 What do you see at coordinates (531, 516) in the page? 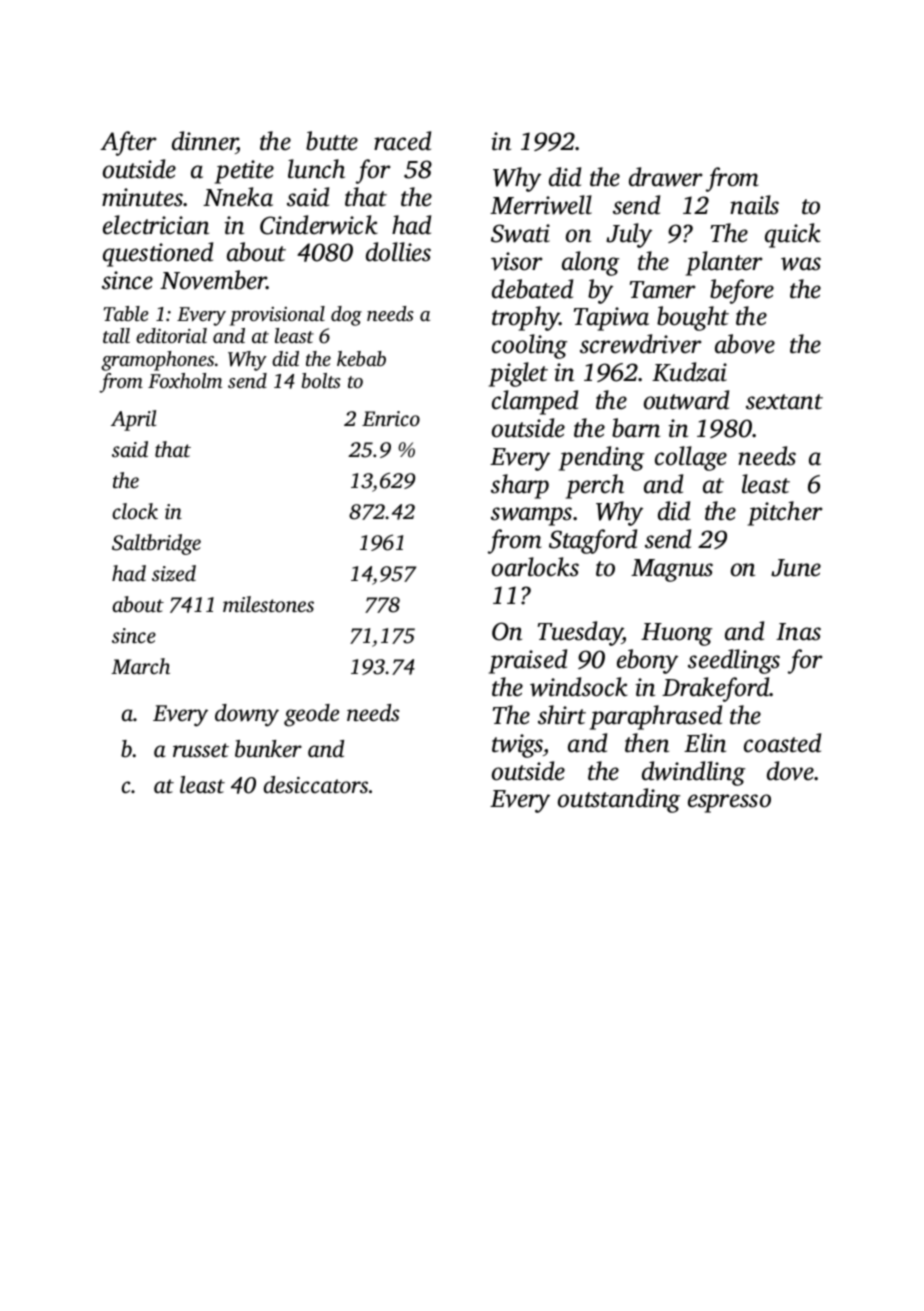
I see `swamps` at bounding box center [531, 516].
